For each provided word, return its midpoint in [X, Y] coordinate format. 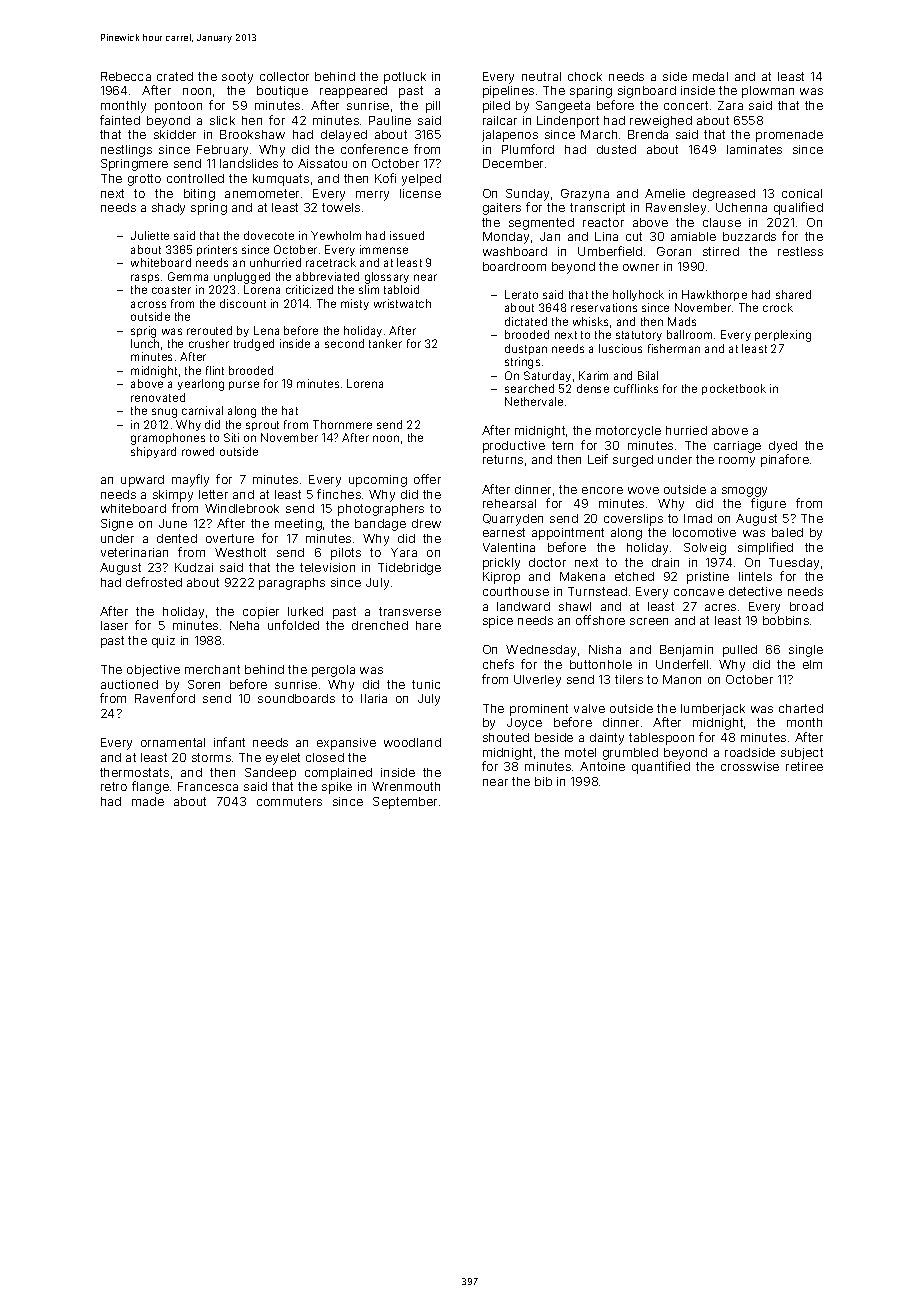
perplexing [783, 336]
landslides [249, 163]
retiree [804, 766]
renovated [158, 397]
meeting [298, 525]
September [405, 803]
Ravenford [165, 698]
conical [802, 193]
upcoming [378, 481]
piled [496, 107]
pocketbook [734, 389]
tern [562, 445]
